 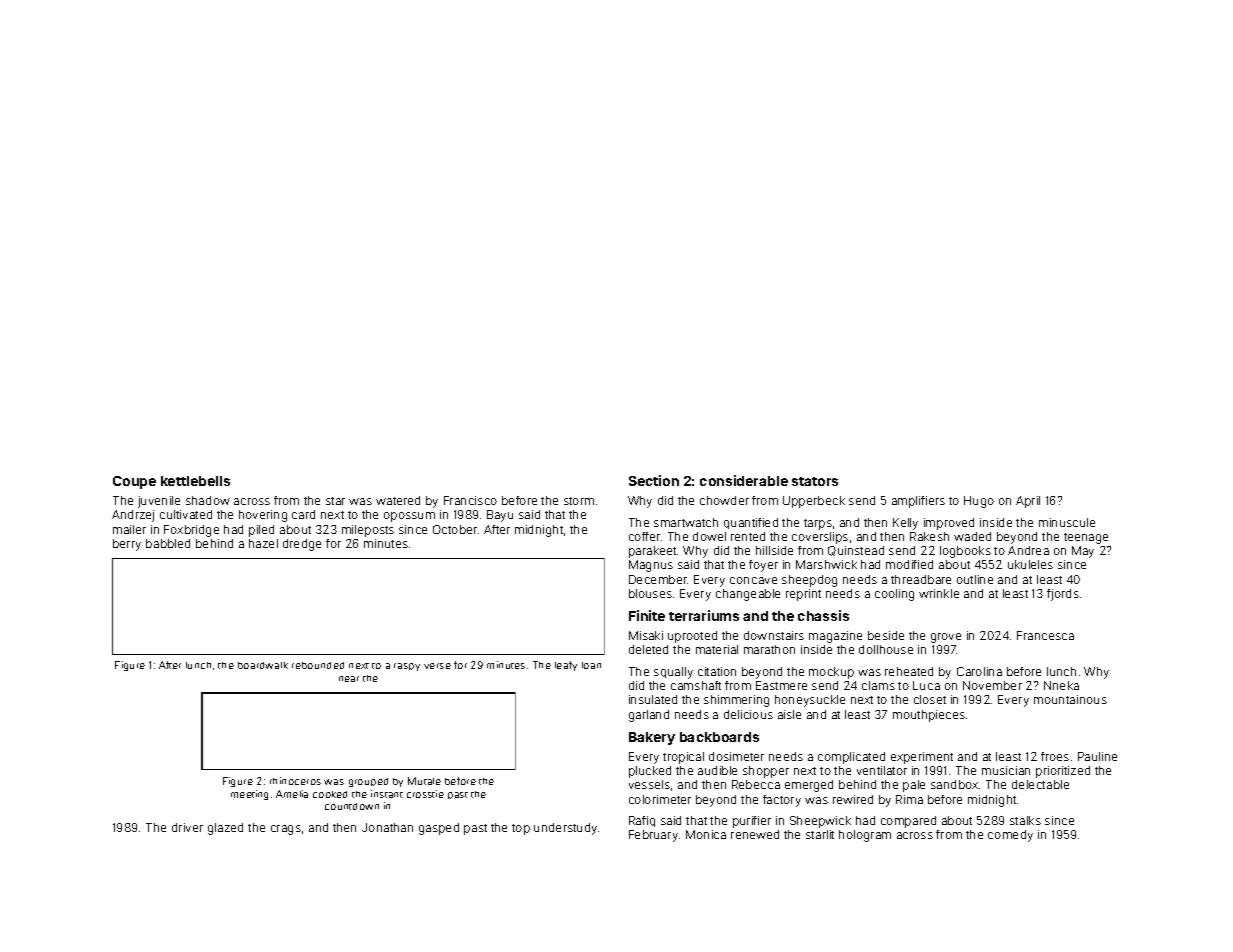 I want to click on meeting, so click(x=249, y=795).
